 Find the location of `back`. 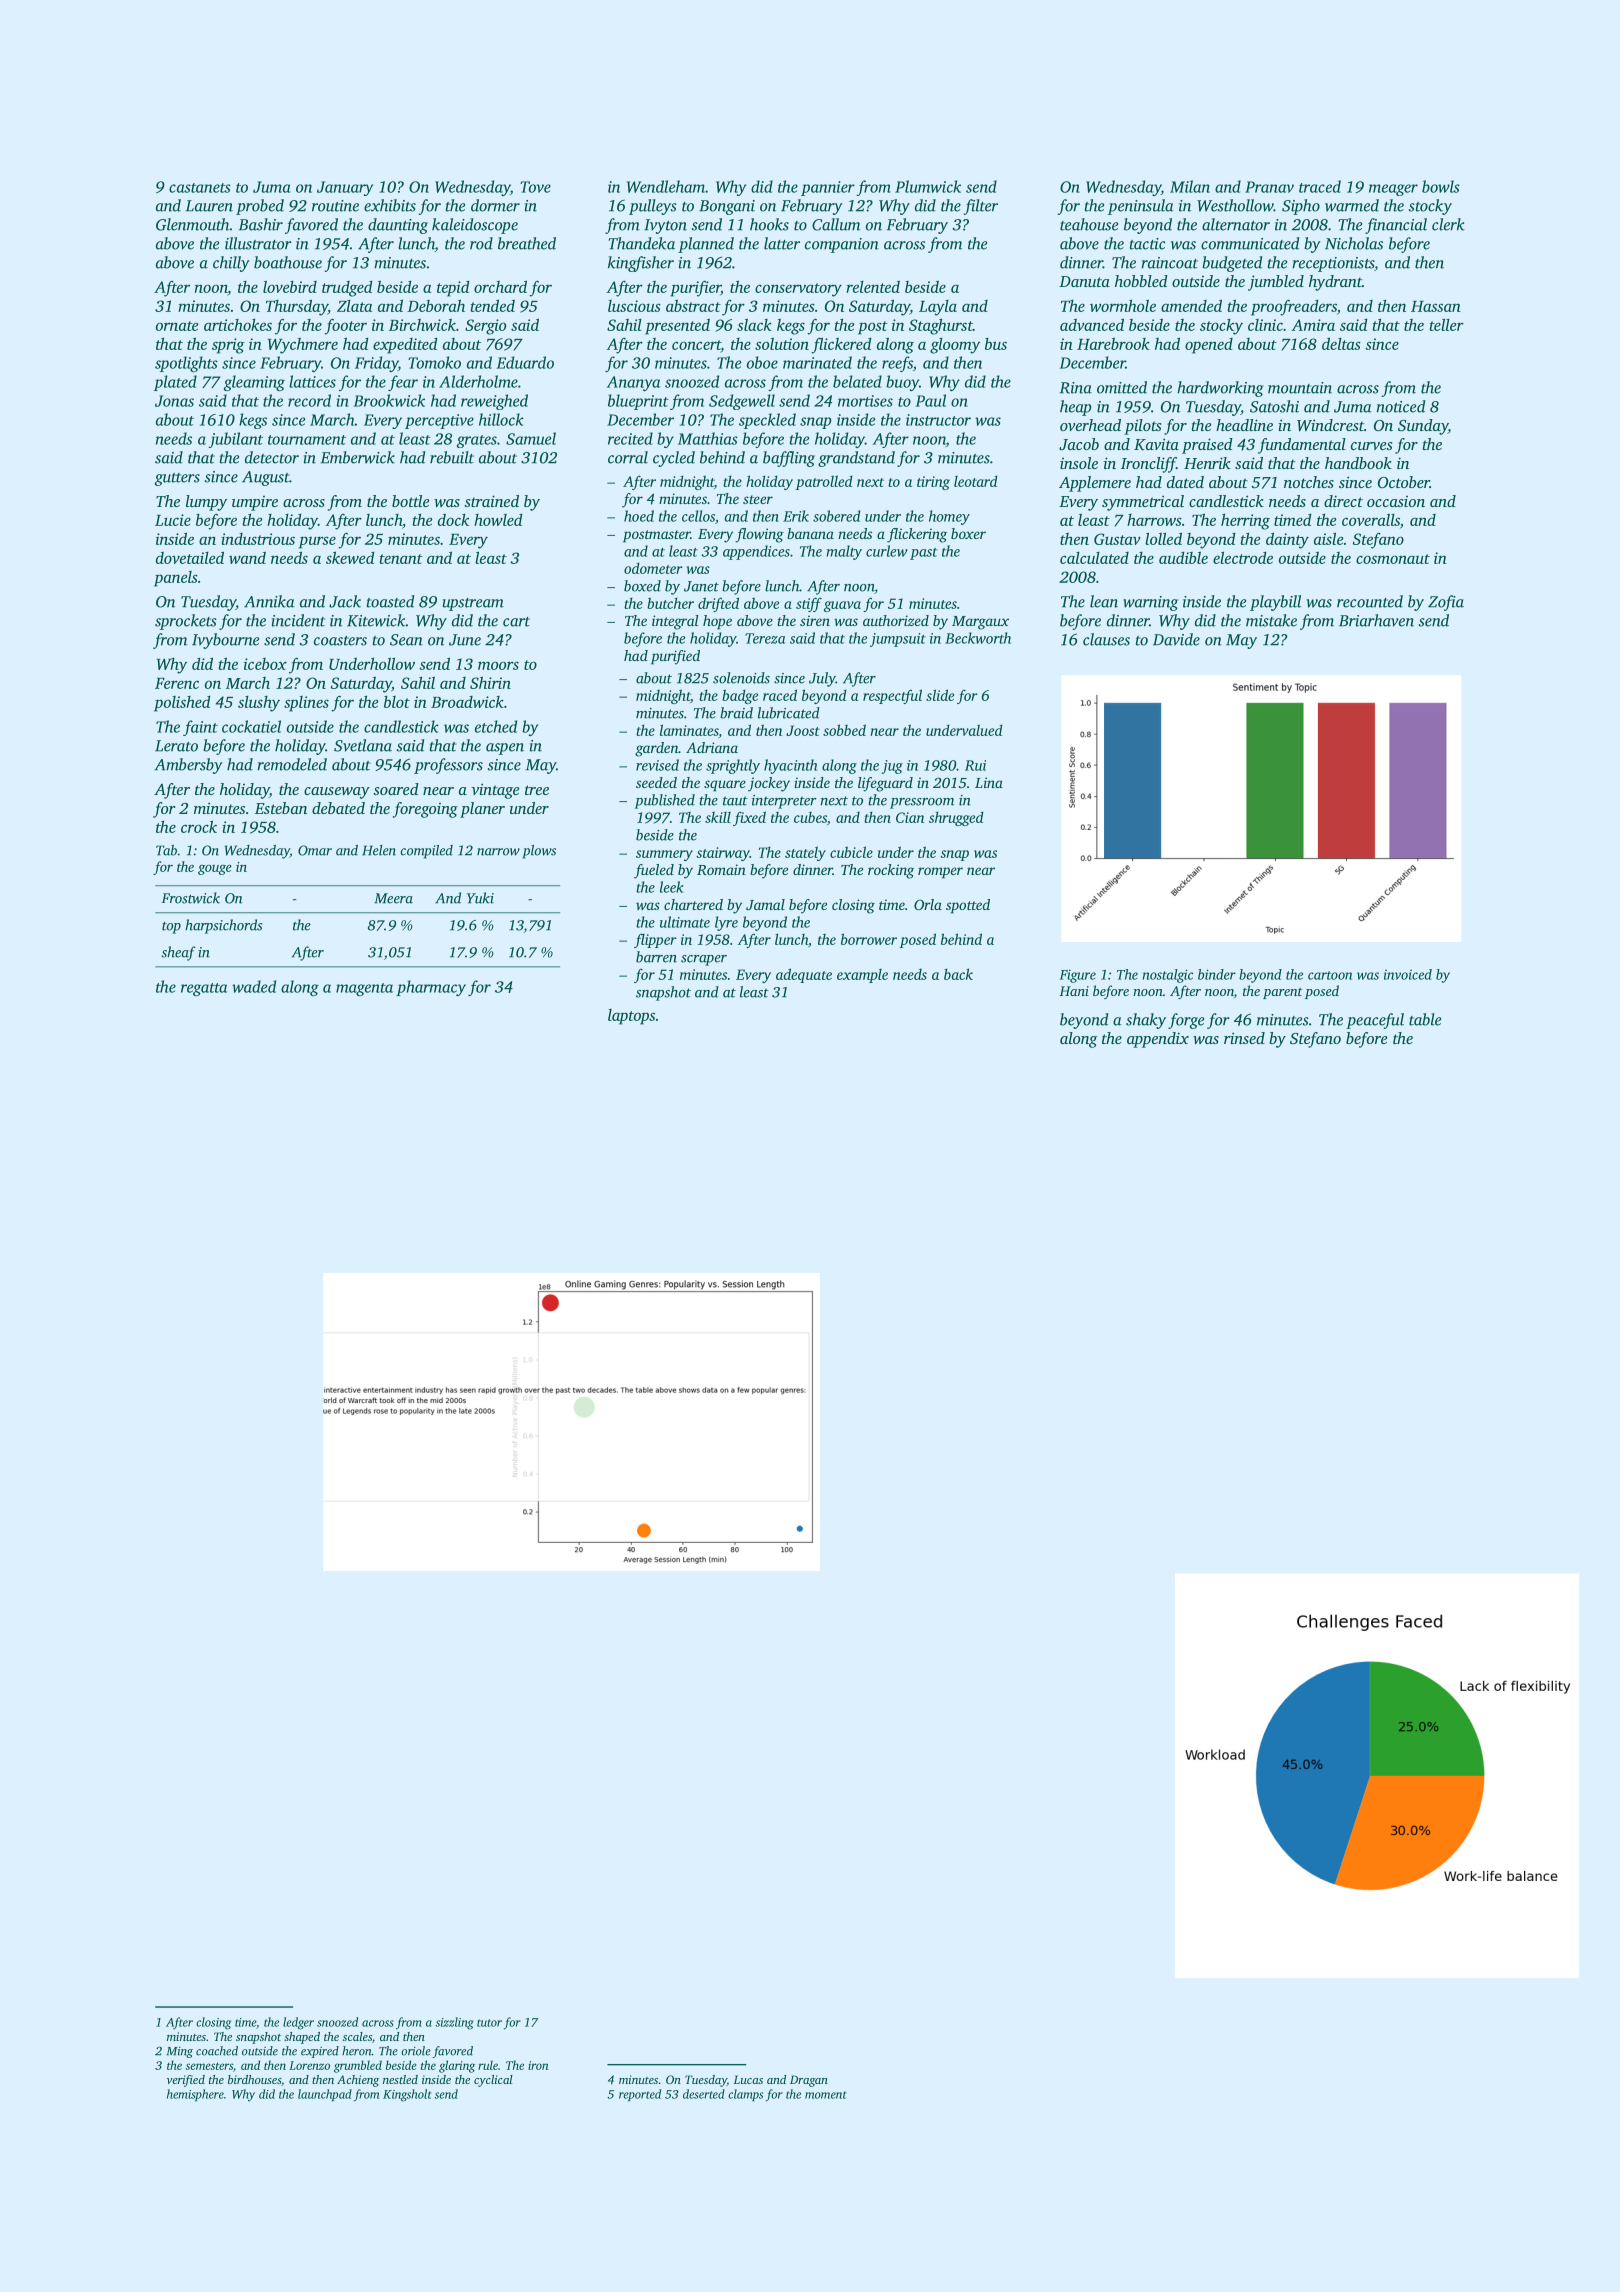

back is located at coordinates (958, 974).
